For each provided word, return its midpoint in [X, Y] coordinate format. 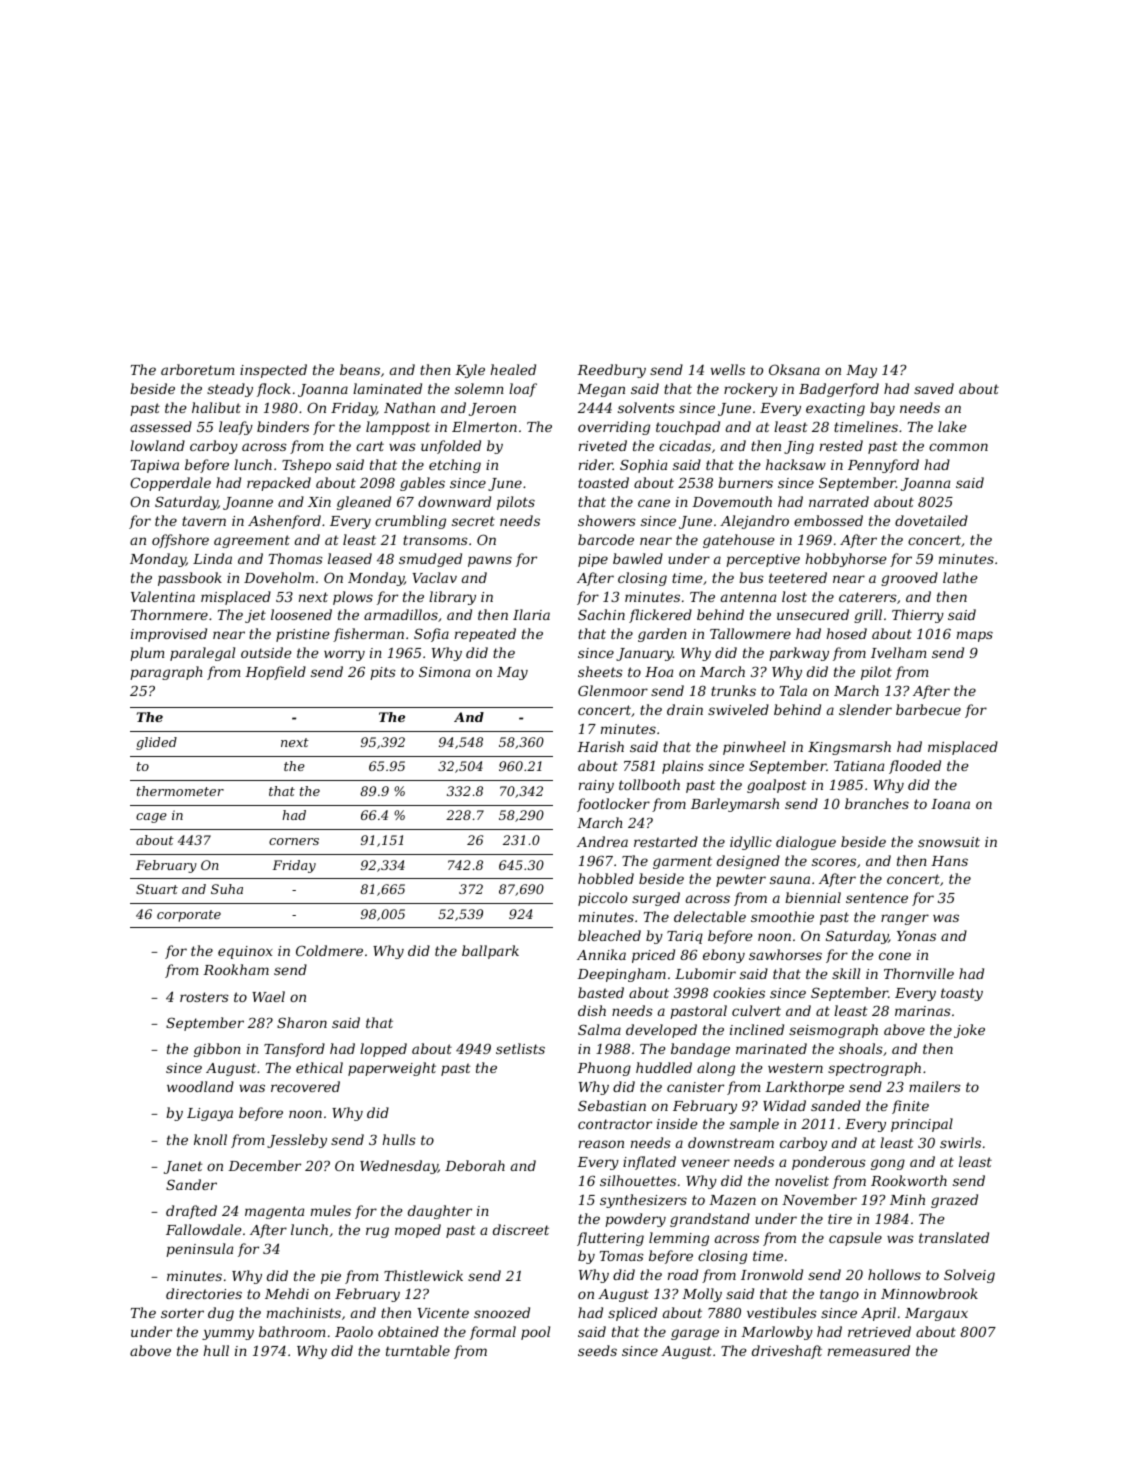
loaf [523, 390]
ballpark [490, 952]
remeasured [869, 1350]
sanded [836, 1105]
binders [283, 426]
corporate [189, 916]
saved [934, 388]
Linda [212, 558]
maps [975, 636]
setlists [520, 1048]
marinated [771, 1048]
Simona [444, 671]
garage [695, 1334]
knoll [210, 1139]
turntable [418, 1350]
